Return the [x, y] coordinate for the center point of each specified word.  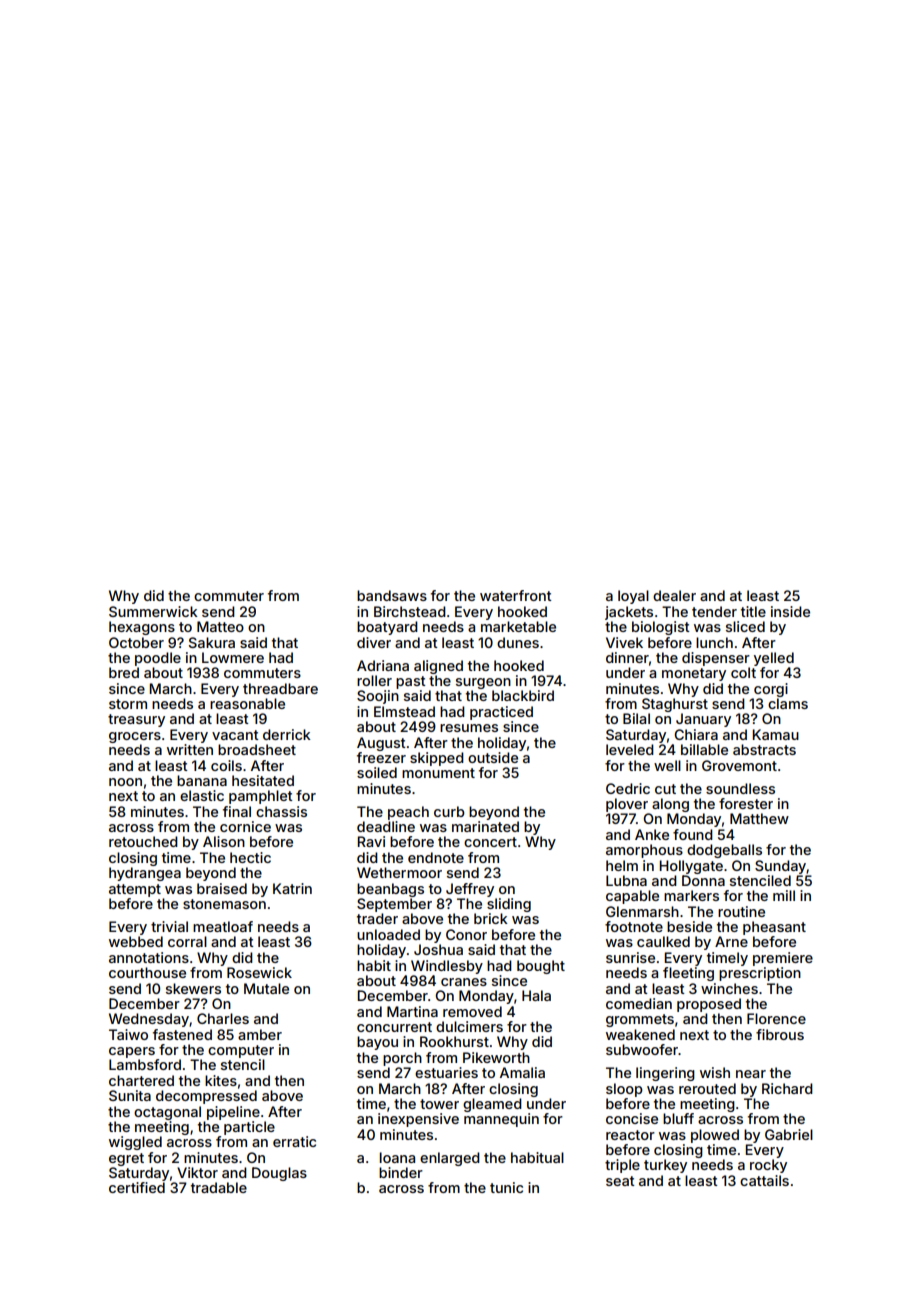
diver [374, 642]
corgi [771, 690]
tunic [506, 1187]
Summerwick [153, 611]
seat [620, 1181]
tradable [219, 1187]
